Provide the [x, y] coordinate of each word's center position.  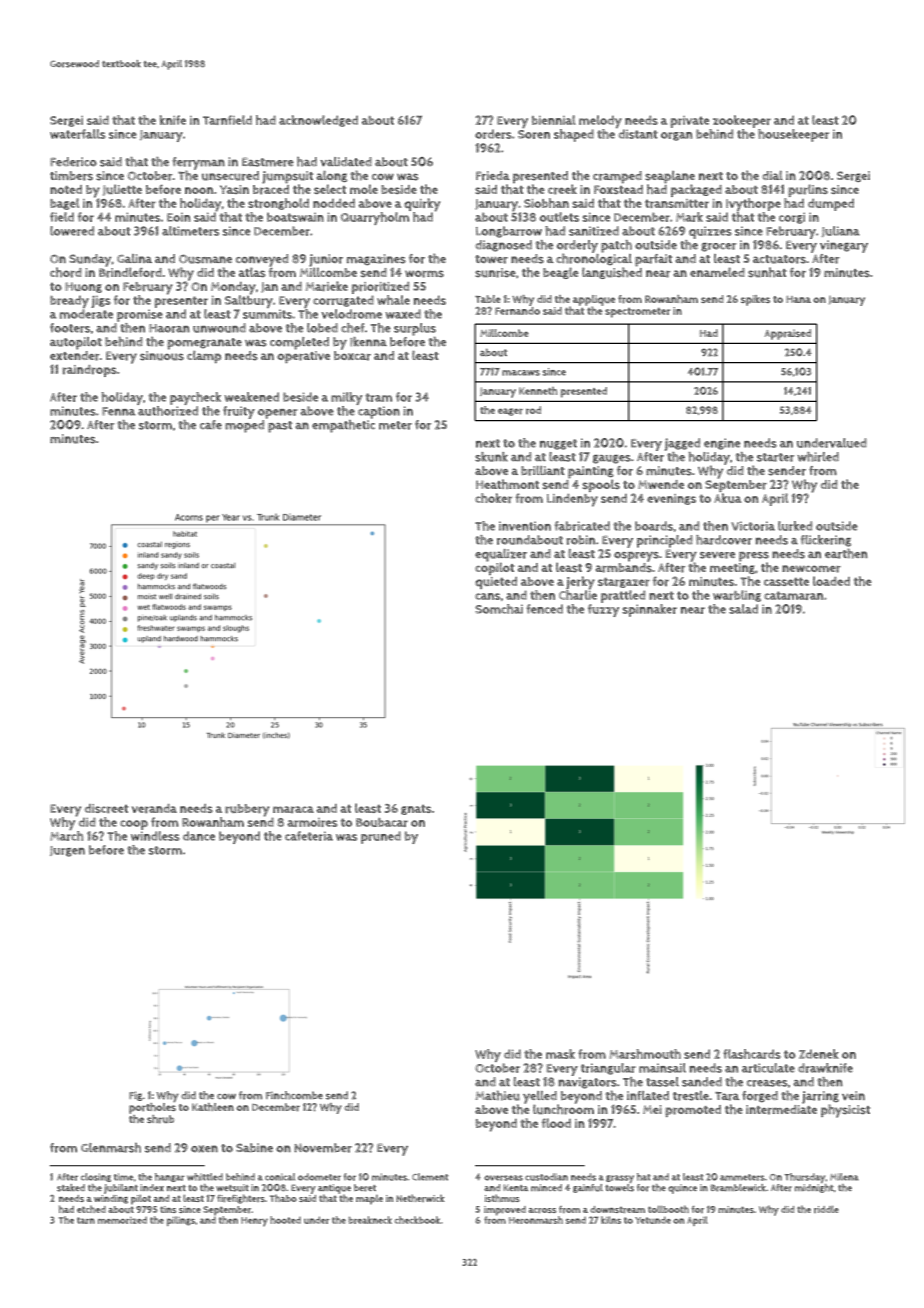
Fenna [119, 411]
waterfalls [78, 134]
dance [199, 836]
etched [91, 1209]
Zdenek [819, 1054]
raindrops [89, 371]
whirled [818, 457]
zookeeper [742, 121]
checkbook [417, 1220]
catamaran [793, 595]
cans [487, 596]
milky [346, 398]
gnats [416, 809]
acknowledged [318, 121]
